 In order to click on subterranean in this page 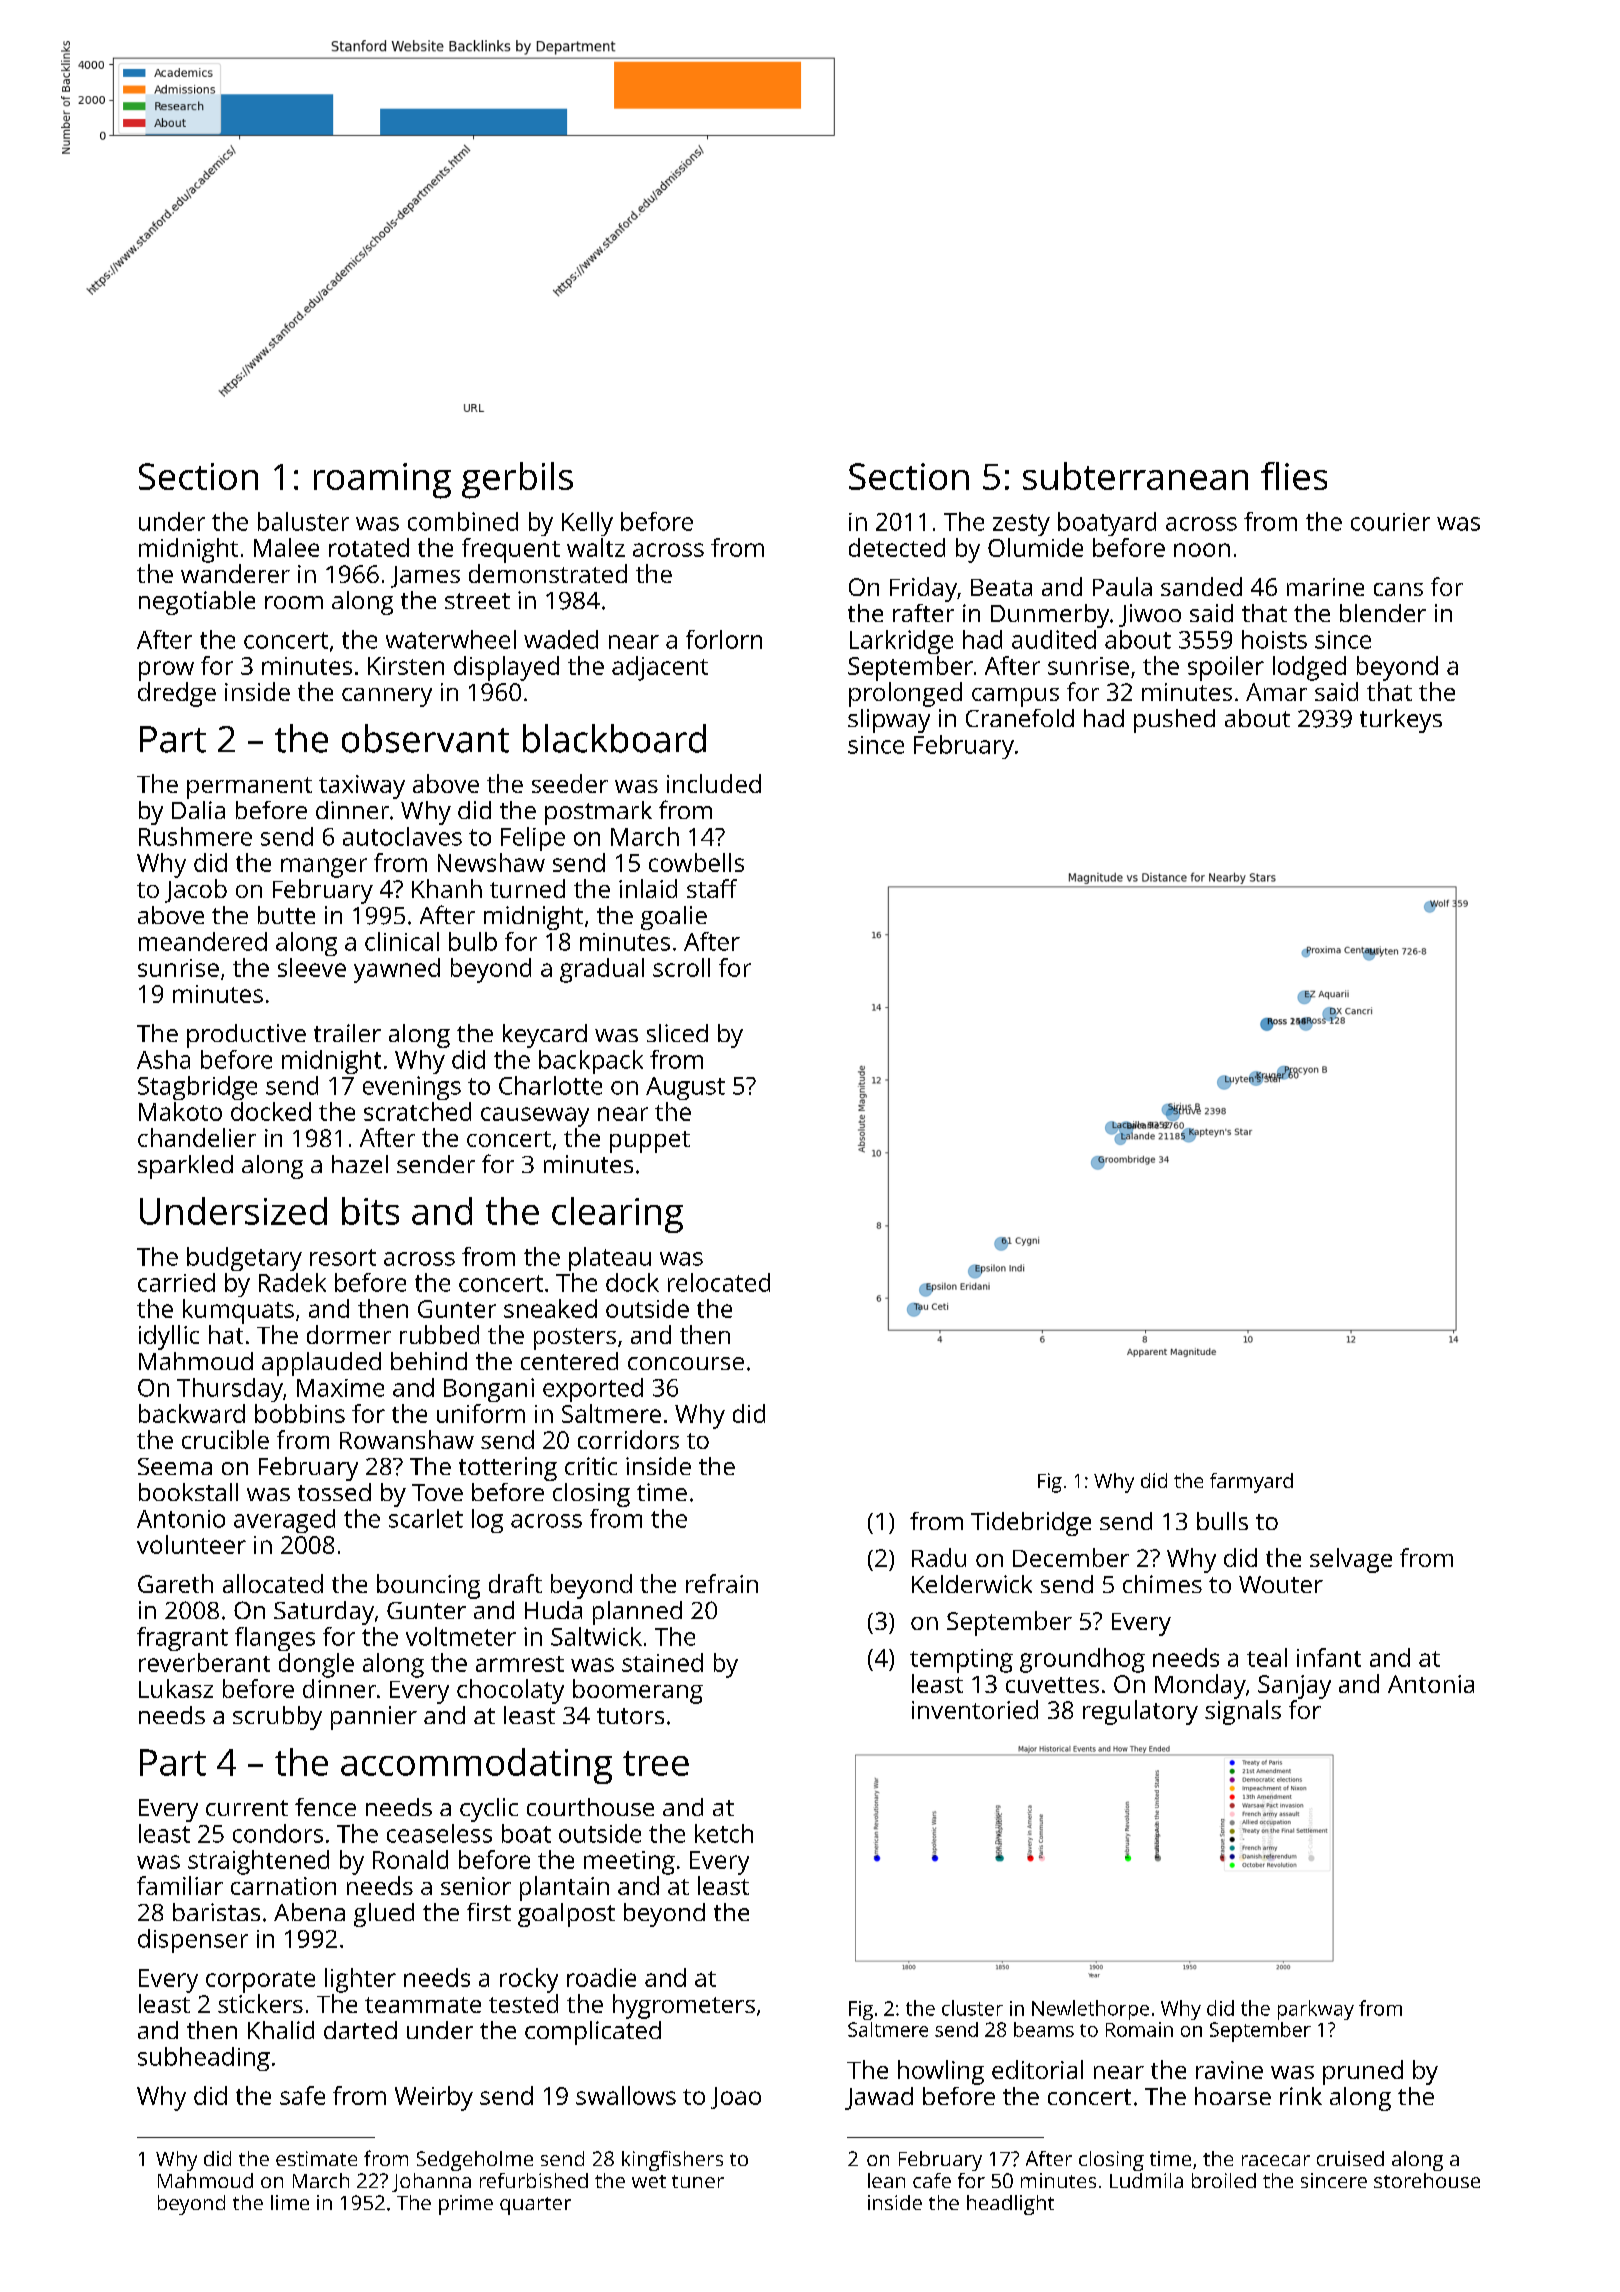, I will do `click(1135, 476)`.
